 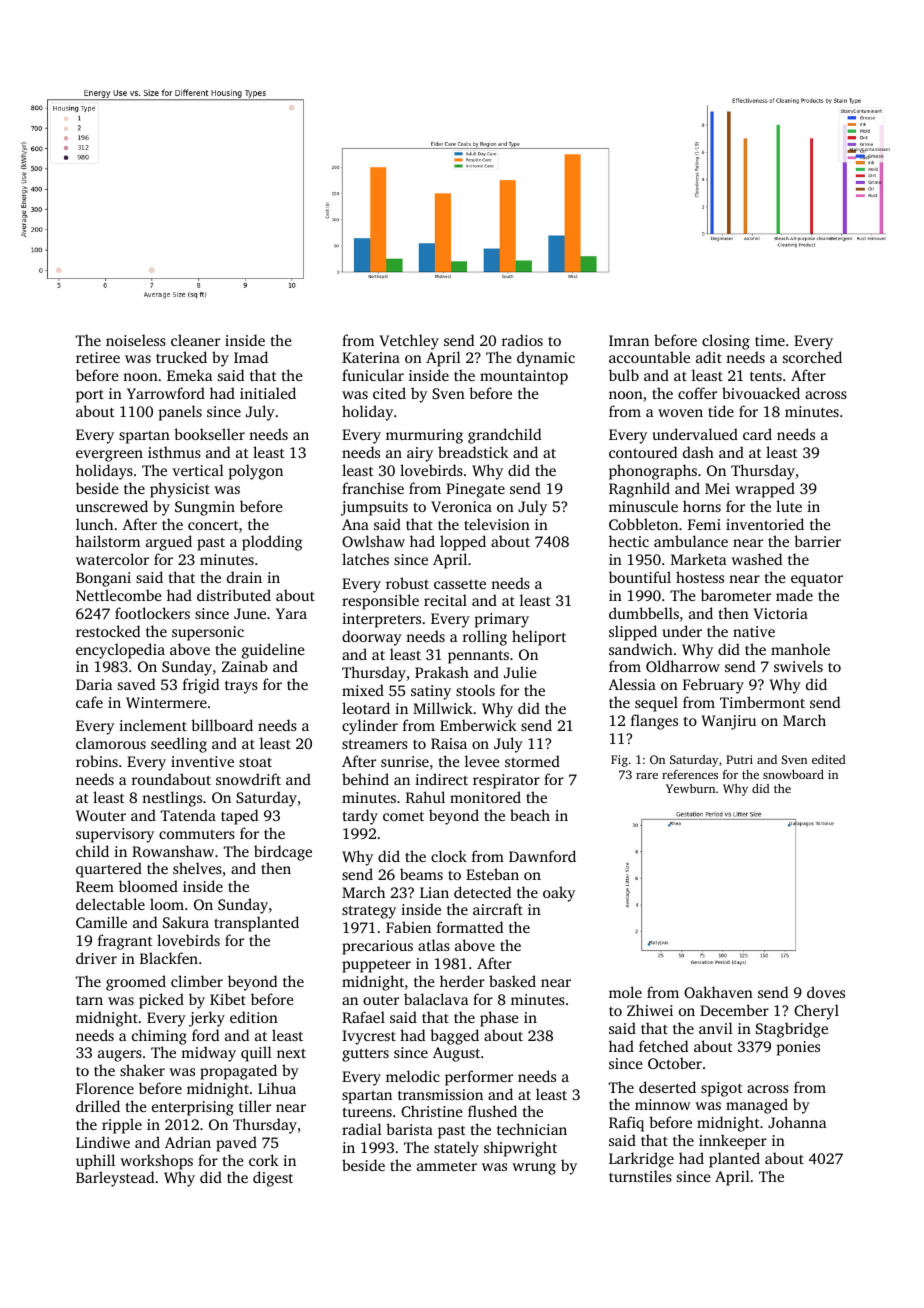 I want to click on native, so click(x=754, y=631).
